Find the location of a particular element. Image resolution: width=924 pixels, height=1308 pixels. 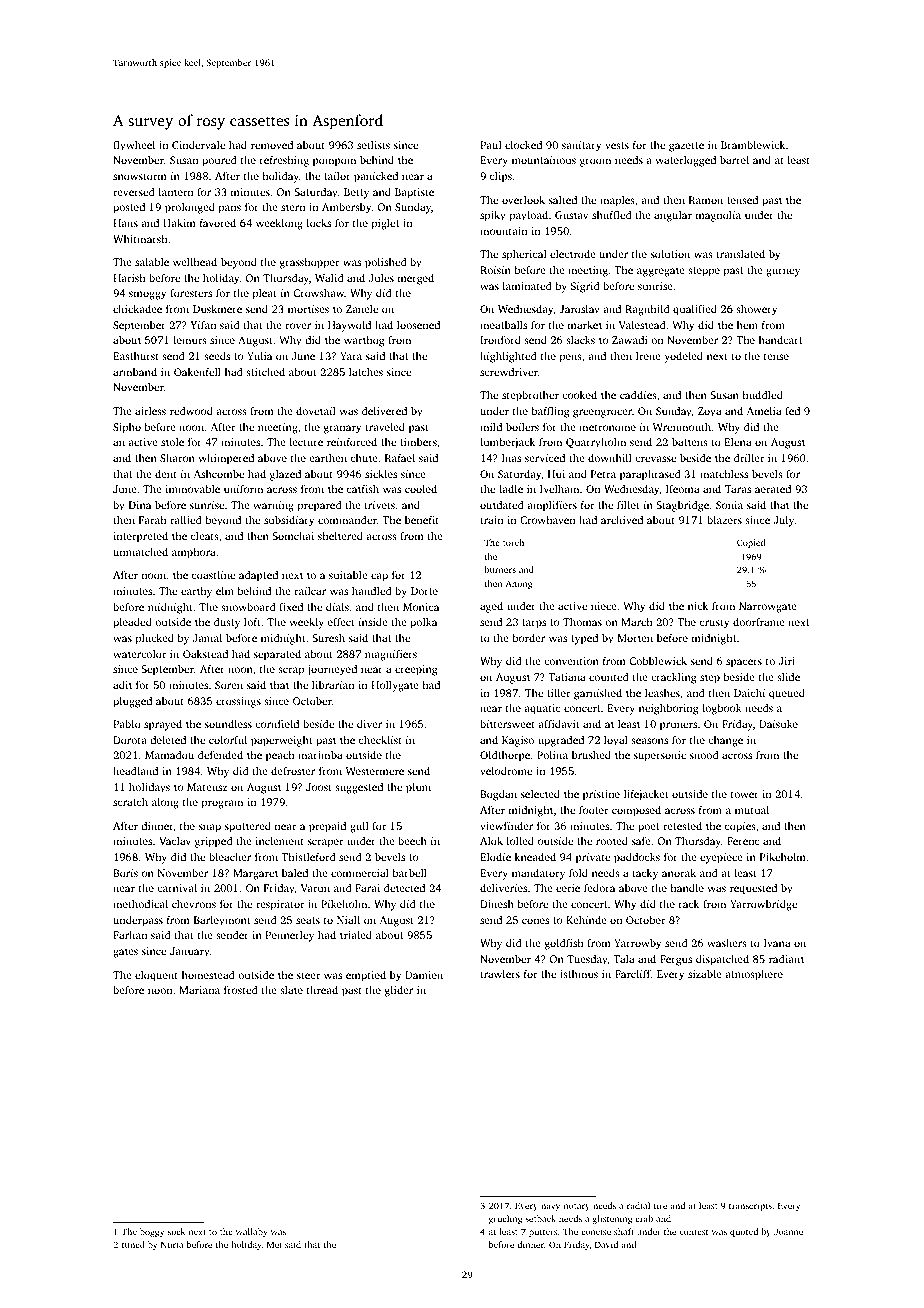

putters is located at coordinates (543, 1233).
